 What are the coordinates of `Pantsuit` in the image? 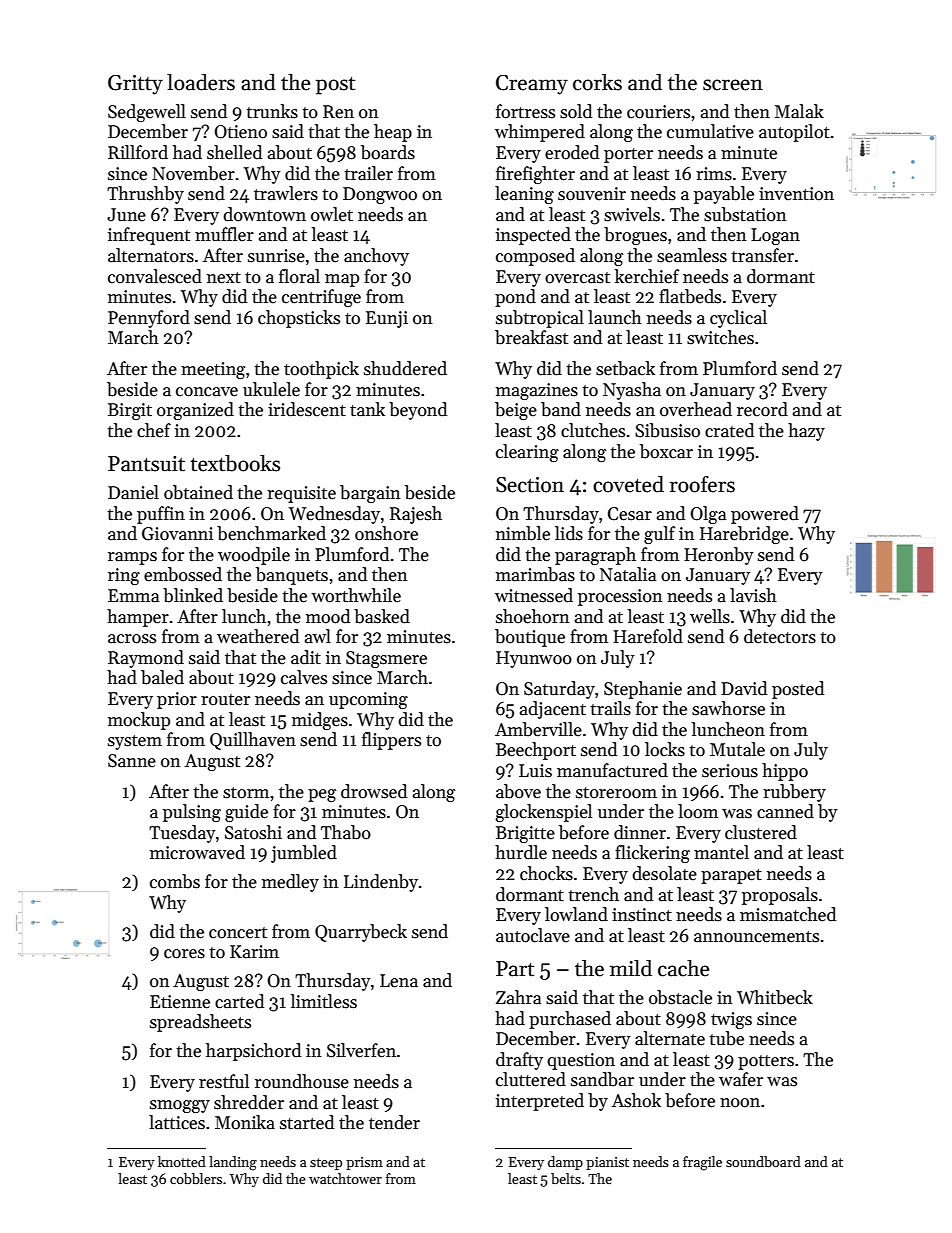 It's located at (146, 464).
